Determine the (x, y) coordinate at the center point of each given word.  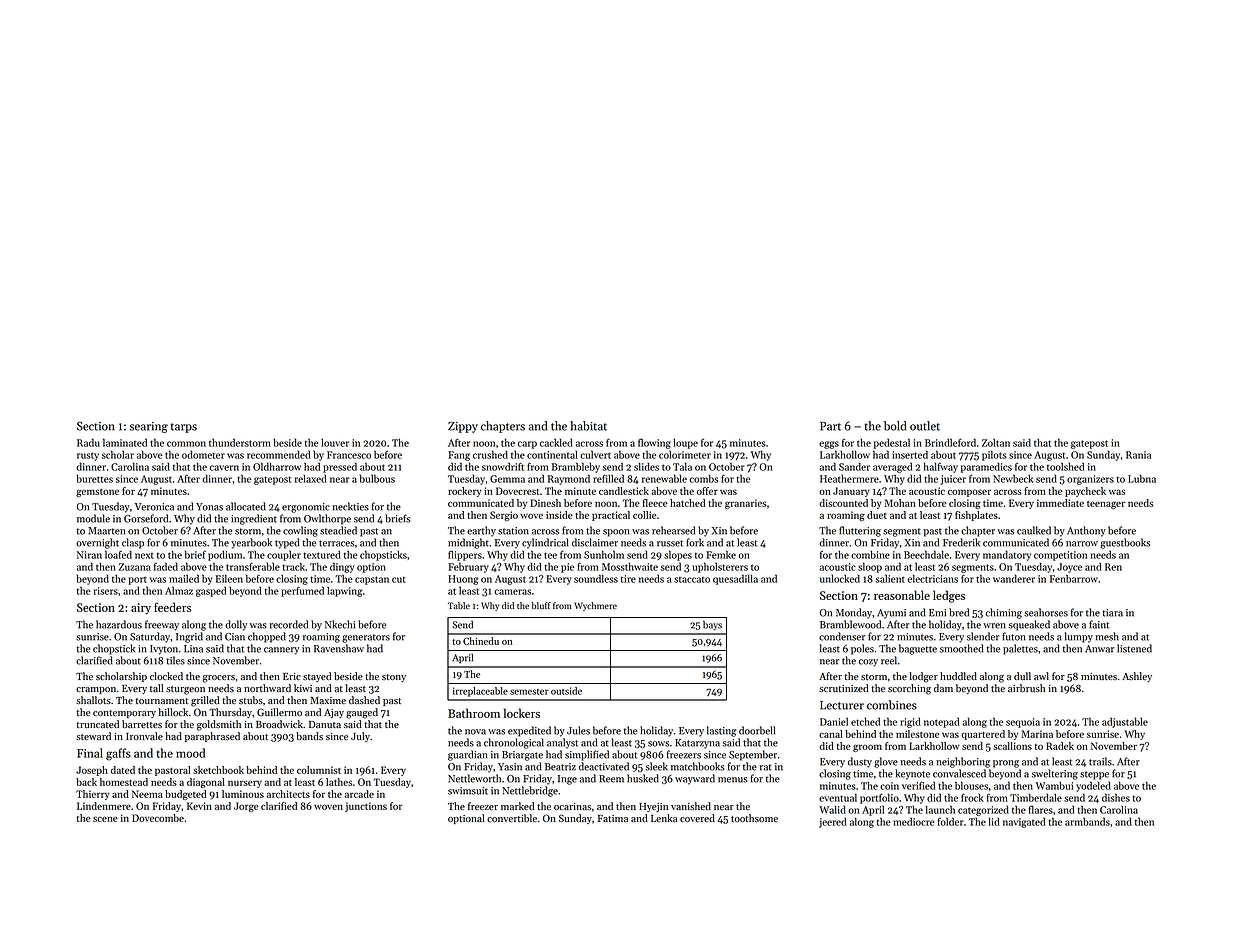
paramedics (986, 467)
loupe (685, 443)
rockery (464, 492)
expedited (529, 731)
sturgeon (185, 690)
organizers (1090, 480)
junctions (366, 807)
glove (886, 762)
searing (149, 427)
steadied (338, 530)
